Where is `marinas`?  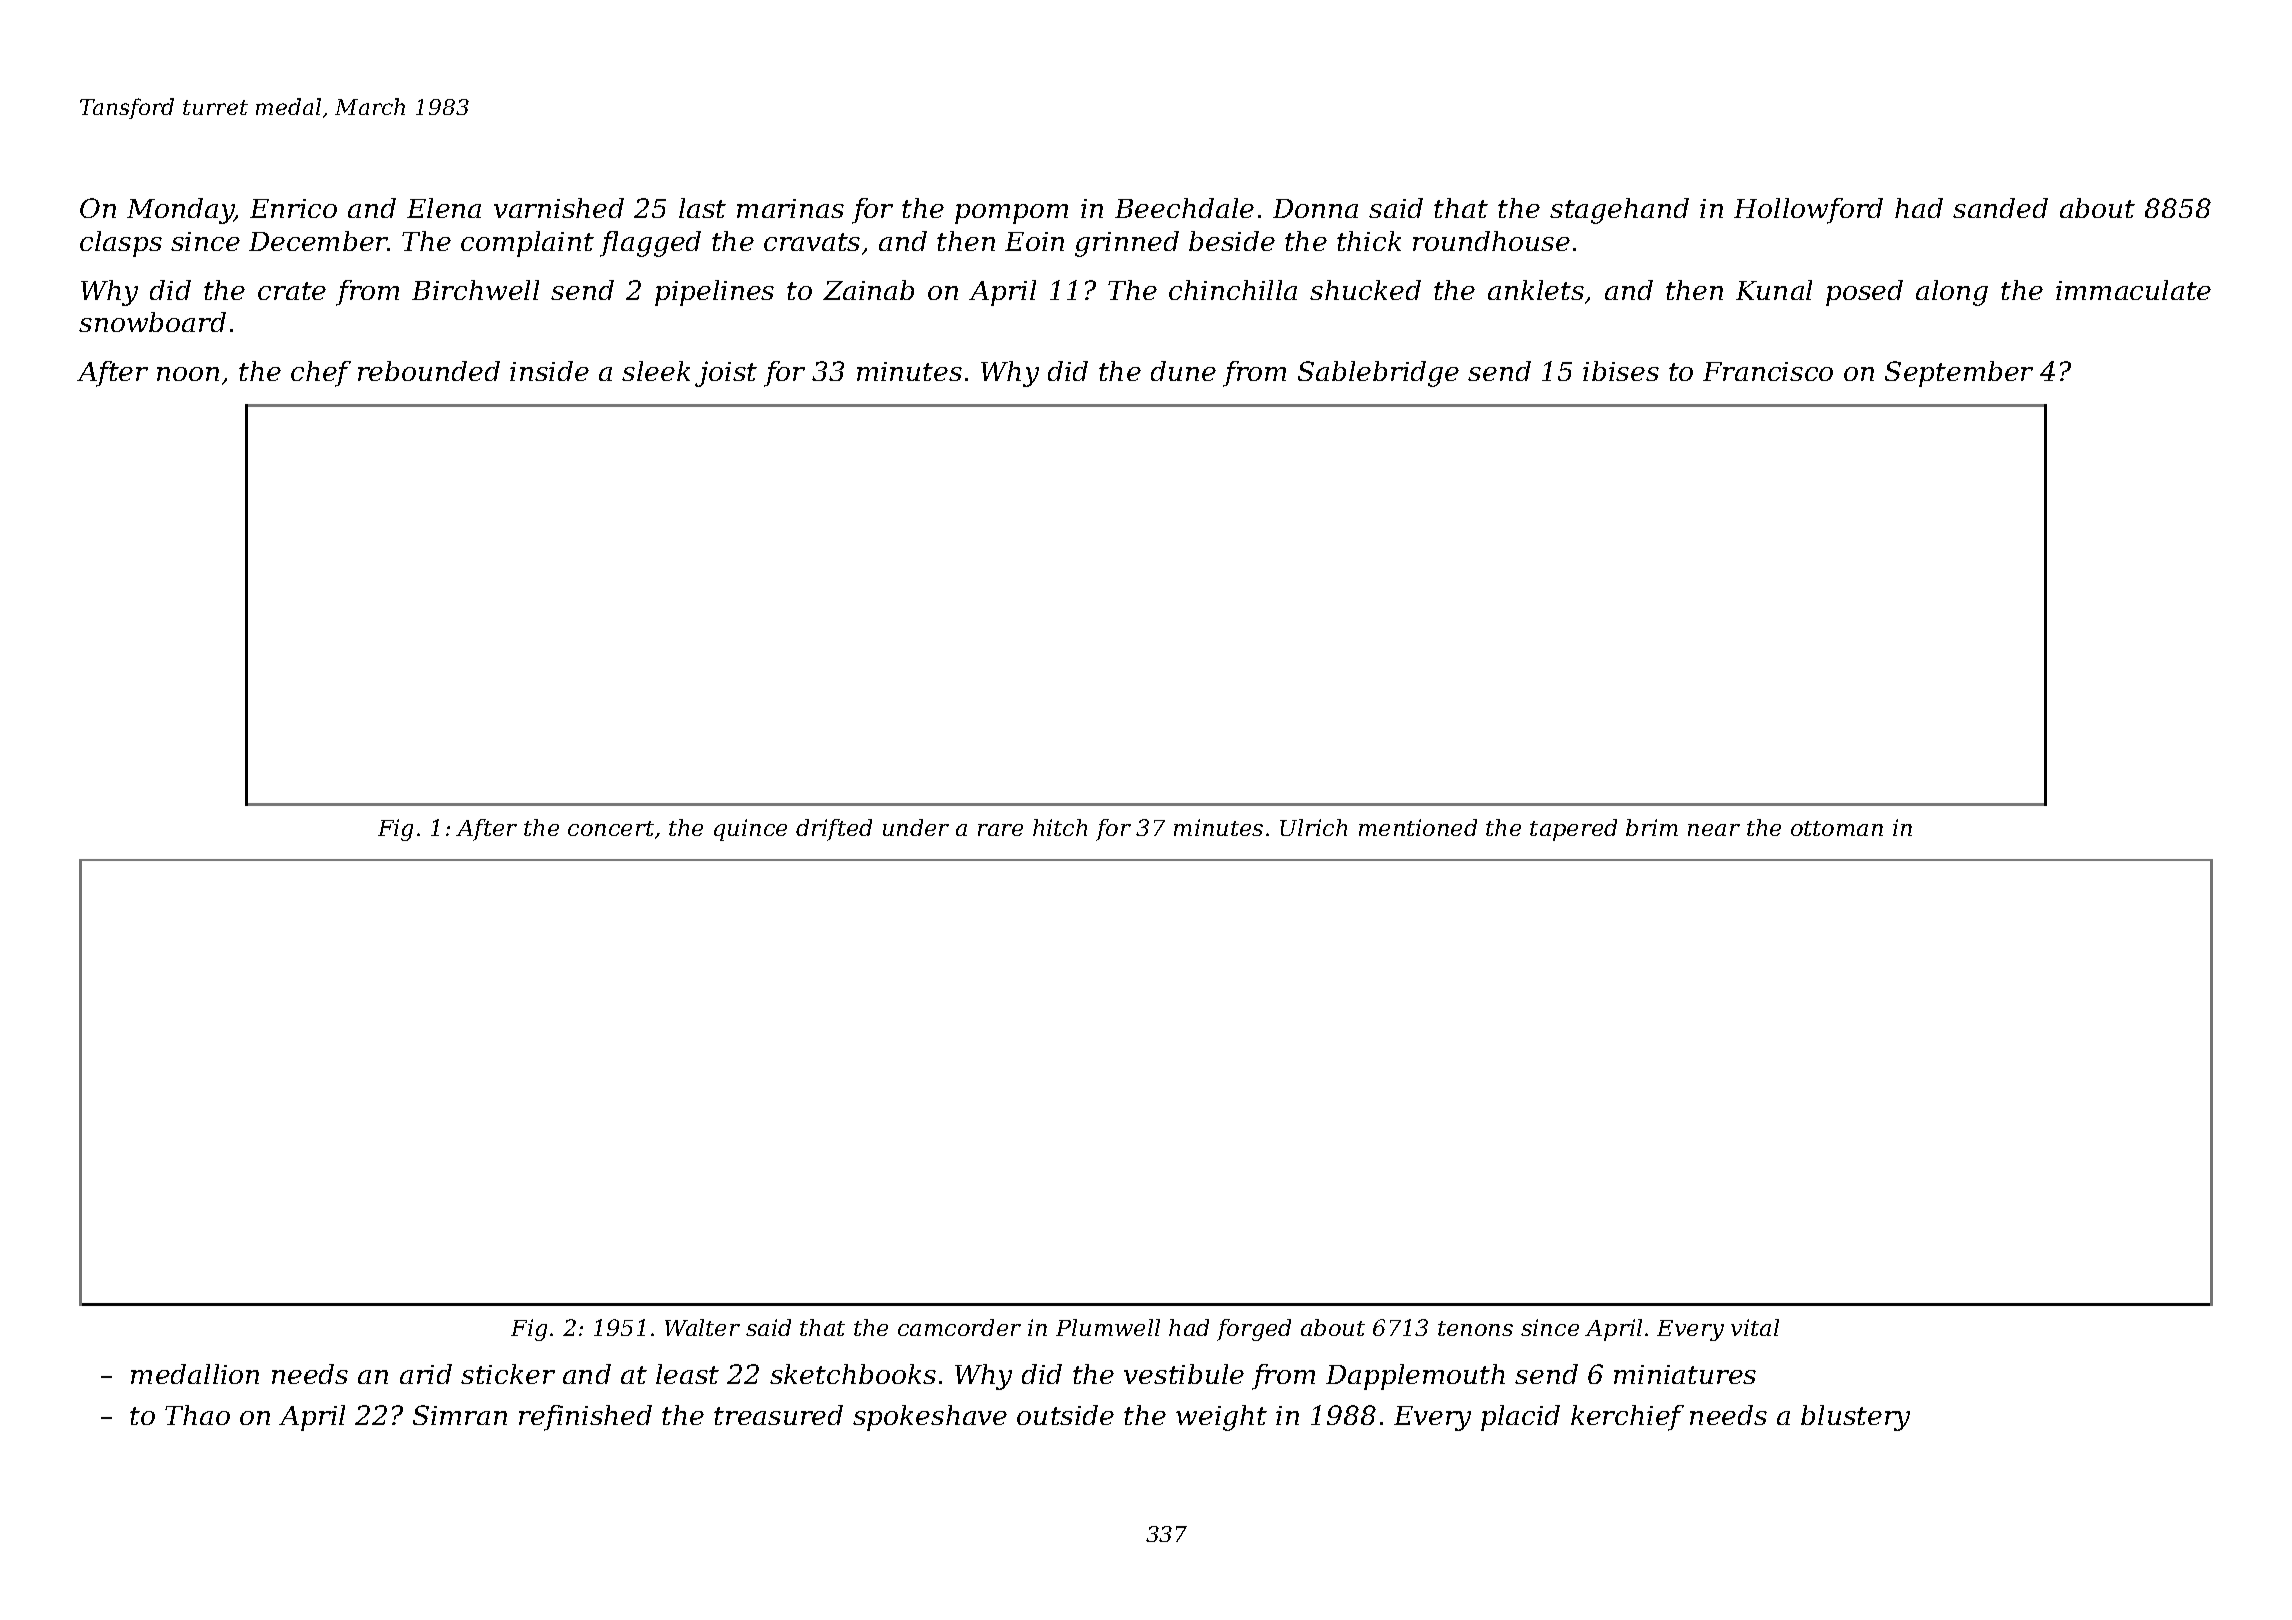
marinas is located at coordinates (790, 208).
